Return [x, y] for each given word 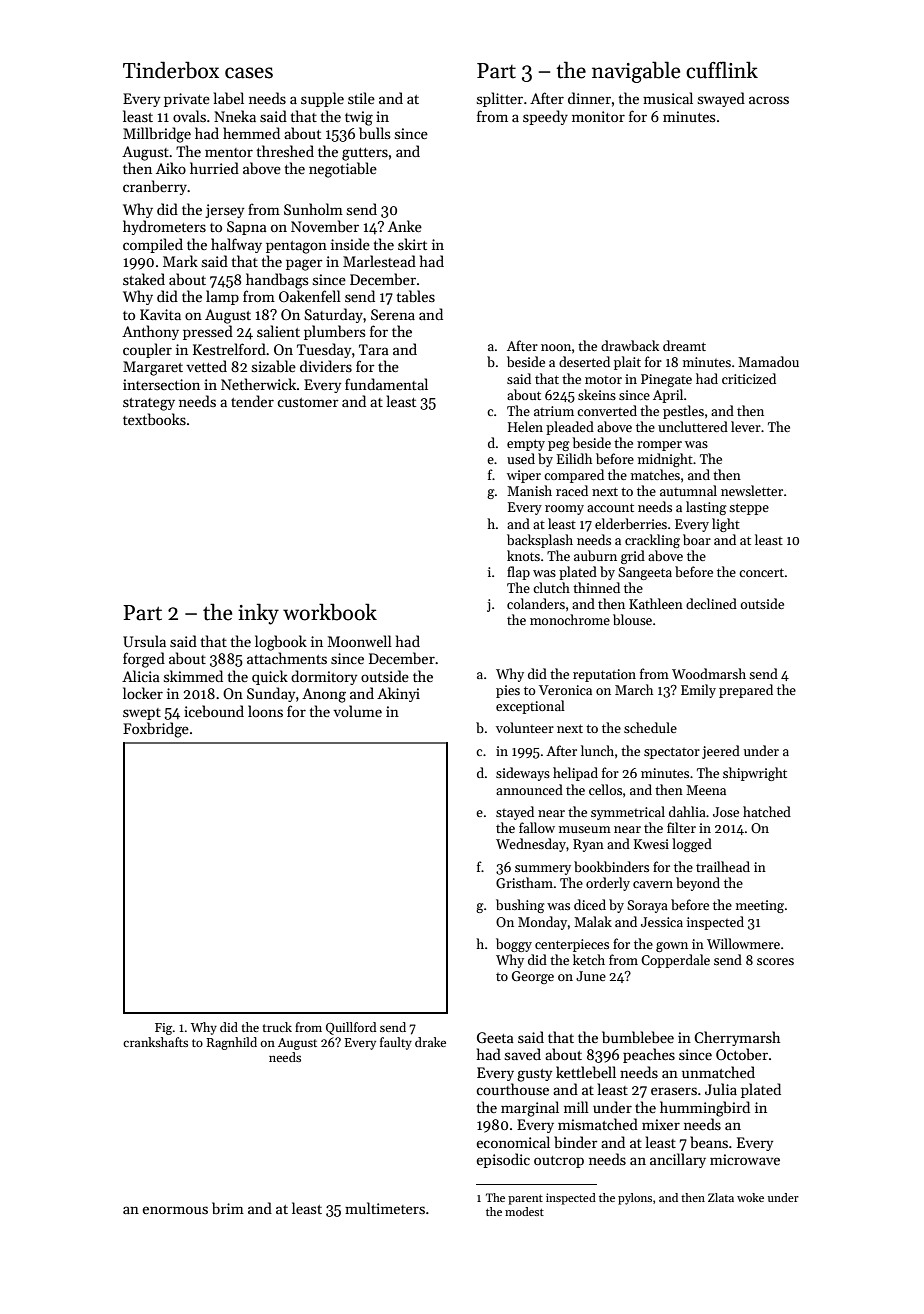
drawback [630, 345]
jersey [224, 211]
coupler [147, 350]
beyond [698, 884]
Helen [525, 426]
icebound [214, 711]
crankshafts [155, 1042]
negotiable [343, 170]
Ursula [144, 641]
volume [357, 711]
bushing [520, 906]
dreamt [684, 345]
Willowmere [743, 943]
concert [761, 572]
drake [430, 1042]
